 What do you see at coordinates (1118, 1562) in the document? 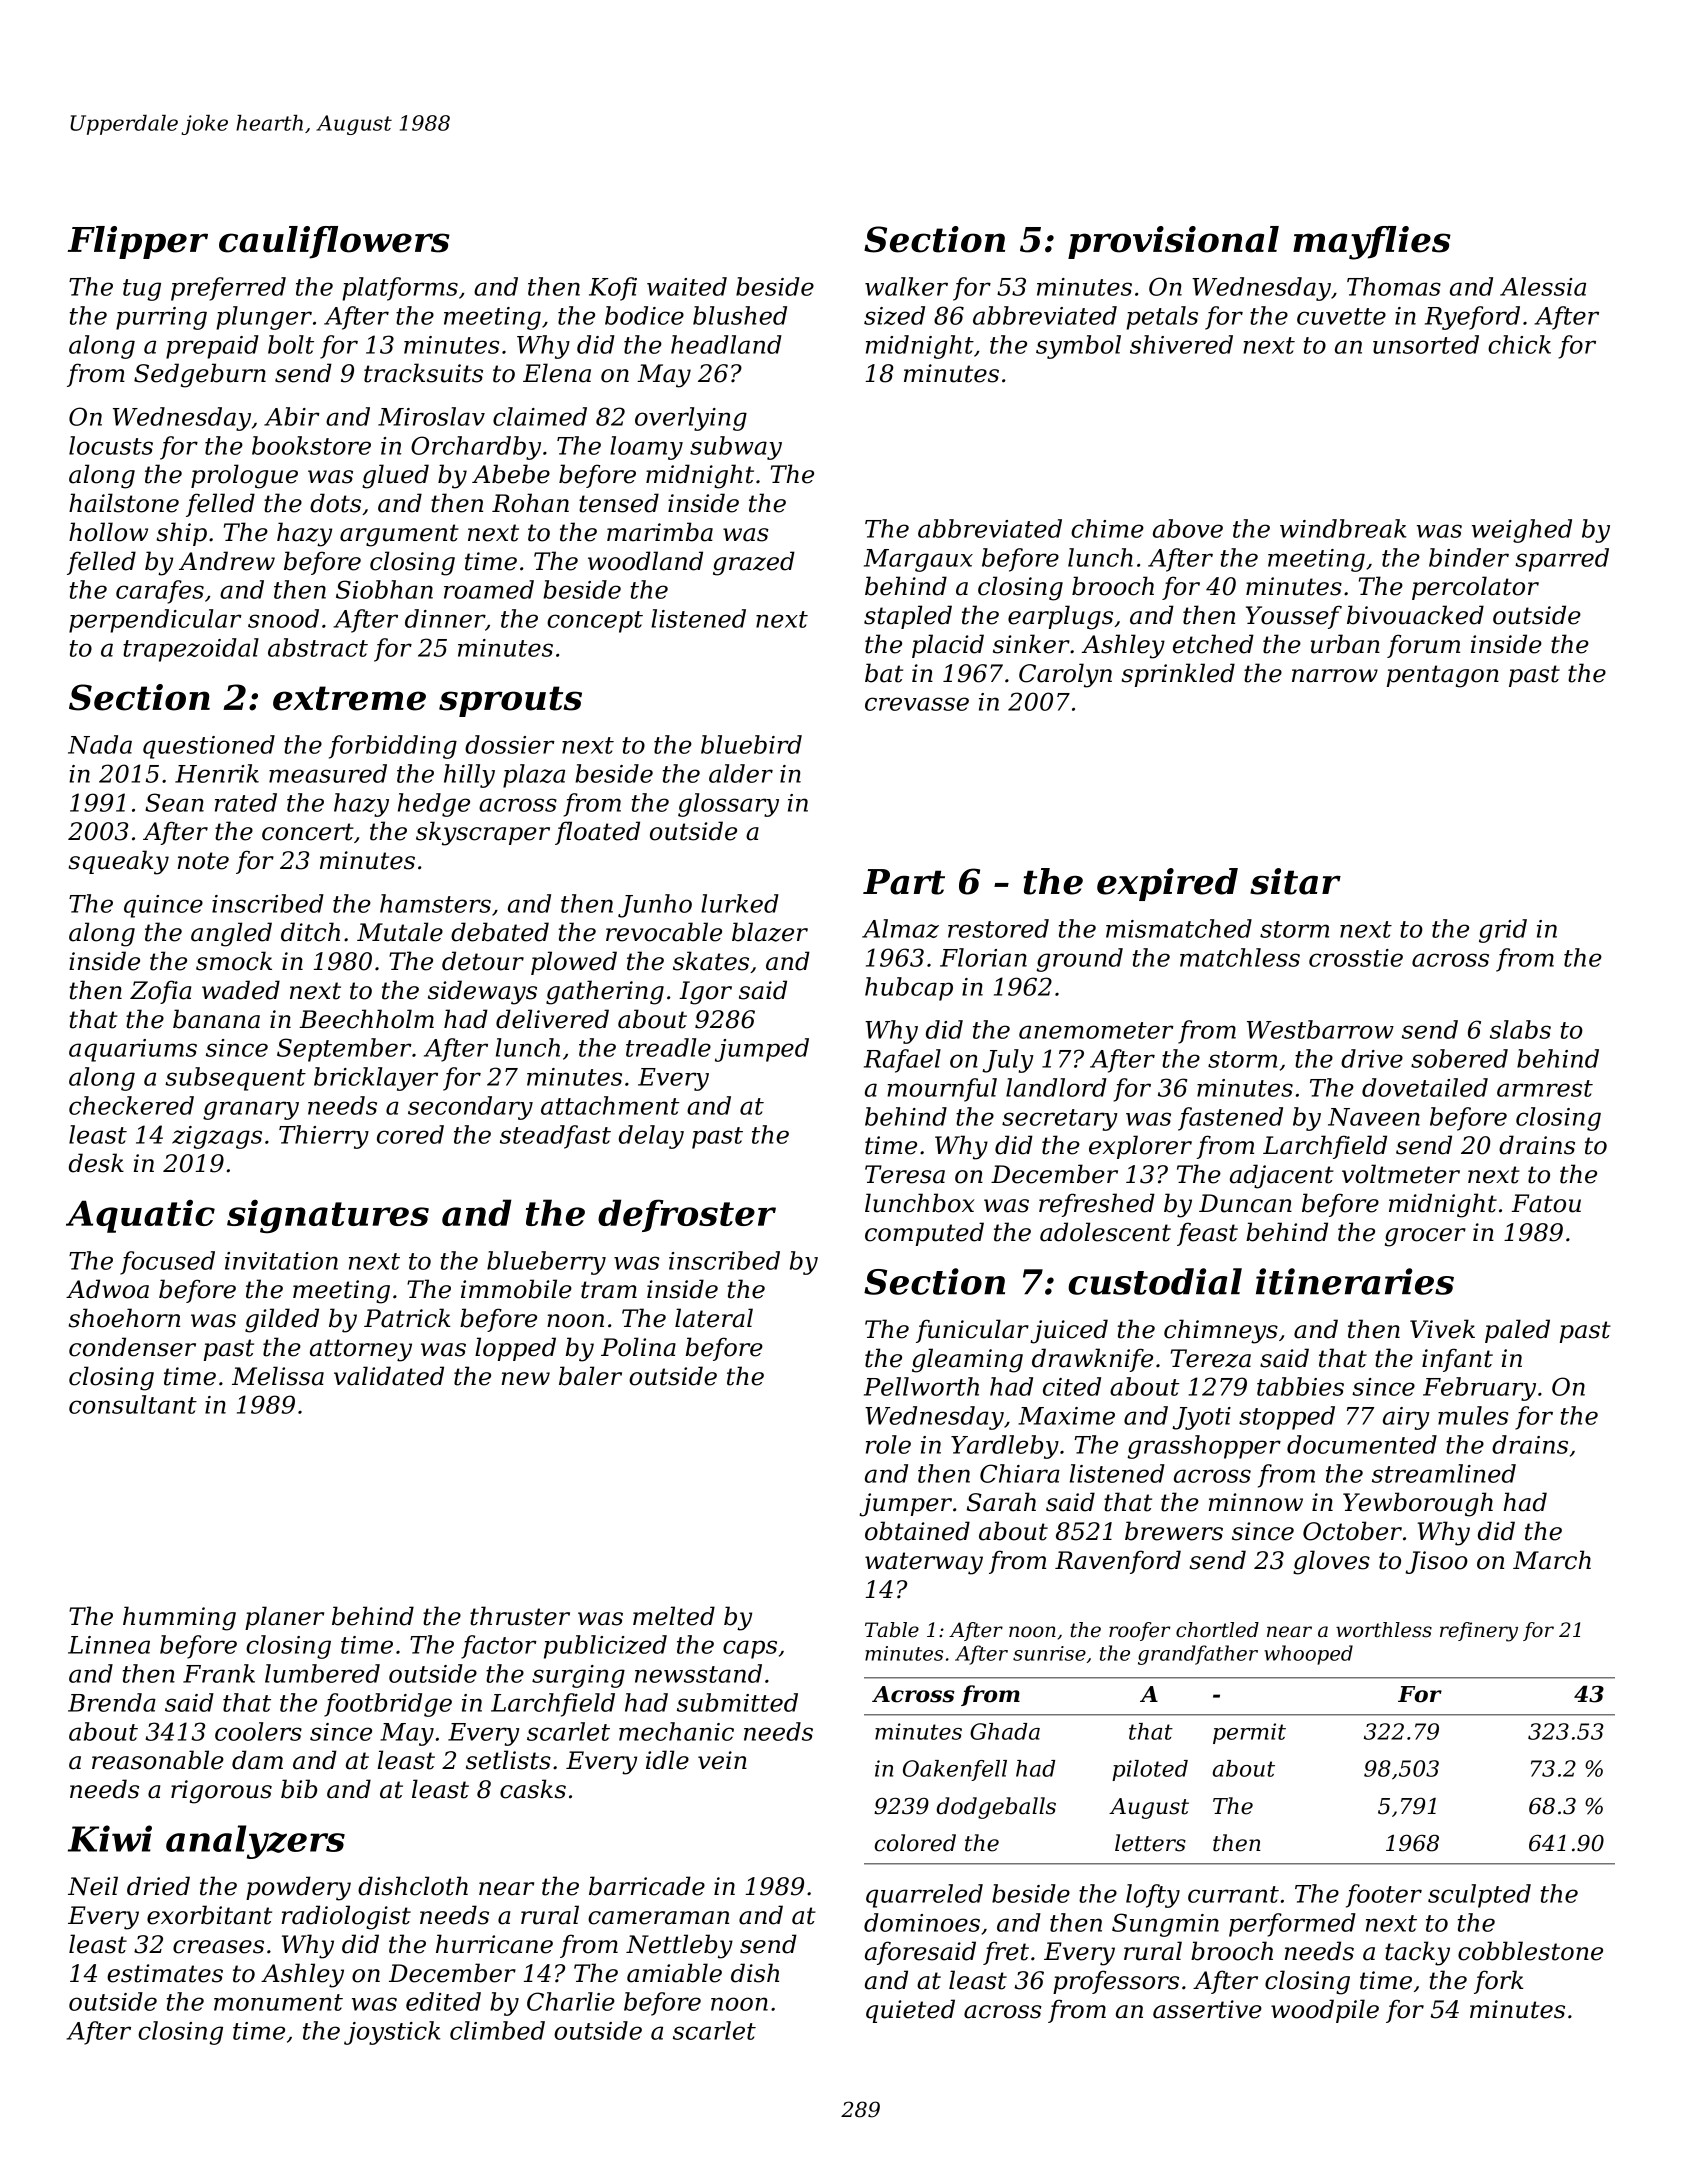
I see `Ravenford` at bounding box center [1118, 1562].
